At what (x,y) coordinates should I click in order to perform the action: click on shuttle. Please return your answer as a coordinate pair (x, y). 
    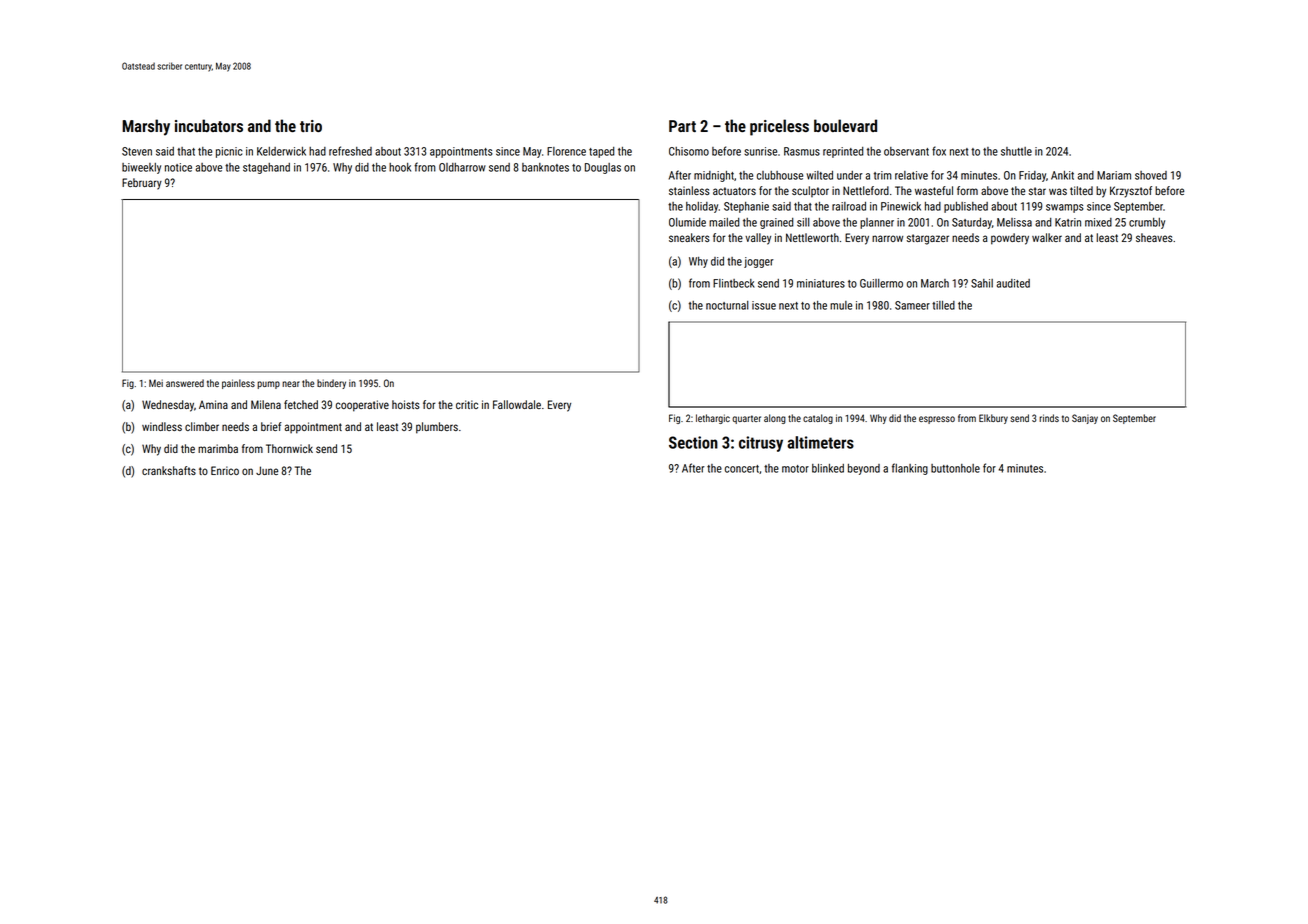
    Looking at the image, I should click on (1016, 151).
